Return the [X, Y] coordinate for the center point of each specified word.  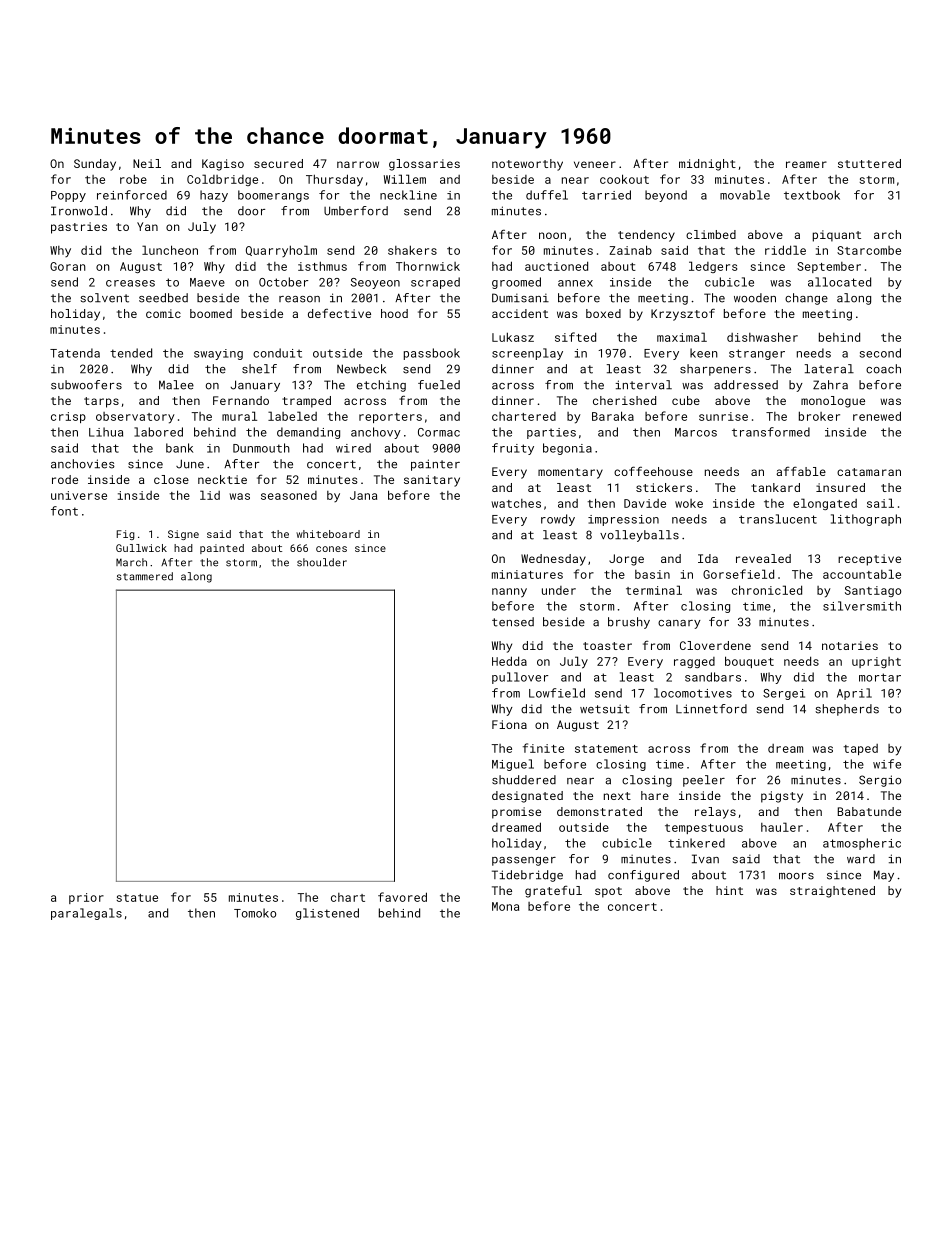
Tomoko [255, 913]
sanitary [432, 481]
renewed [877, 416]
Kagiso [223, 165]
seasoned [289, 495]
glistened [327, 914]
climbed [711, 234]
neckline [408, 195]
